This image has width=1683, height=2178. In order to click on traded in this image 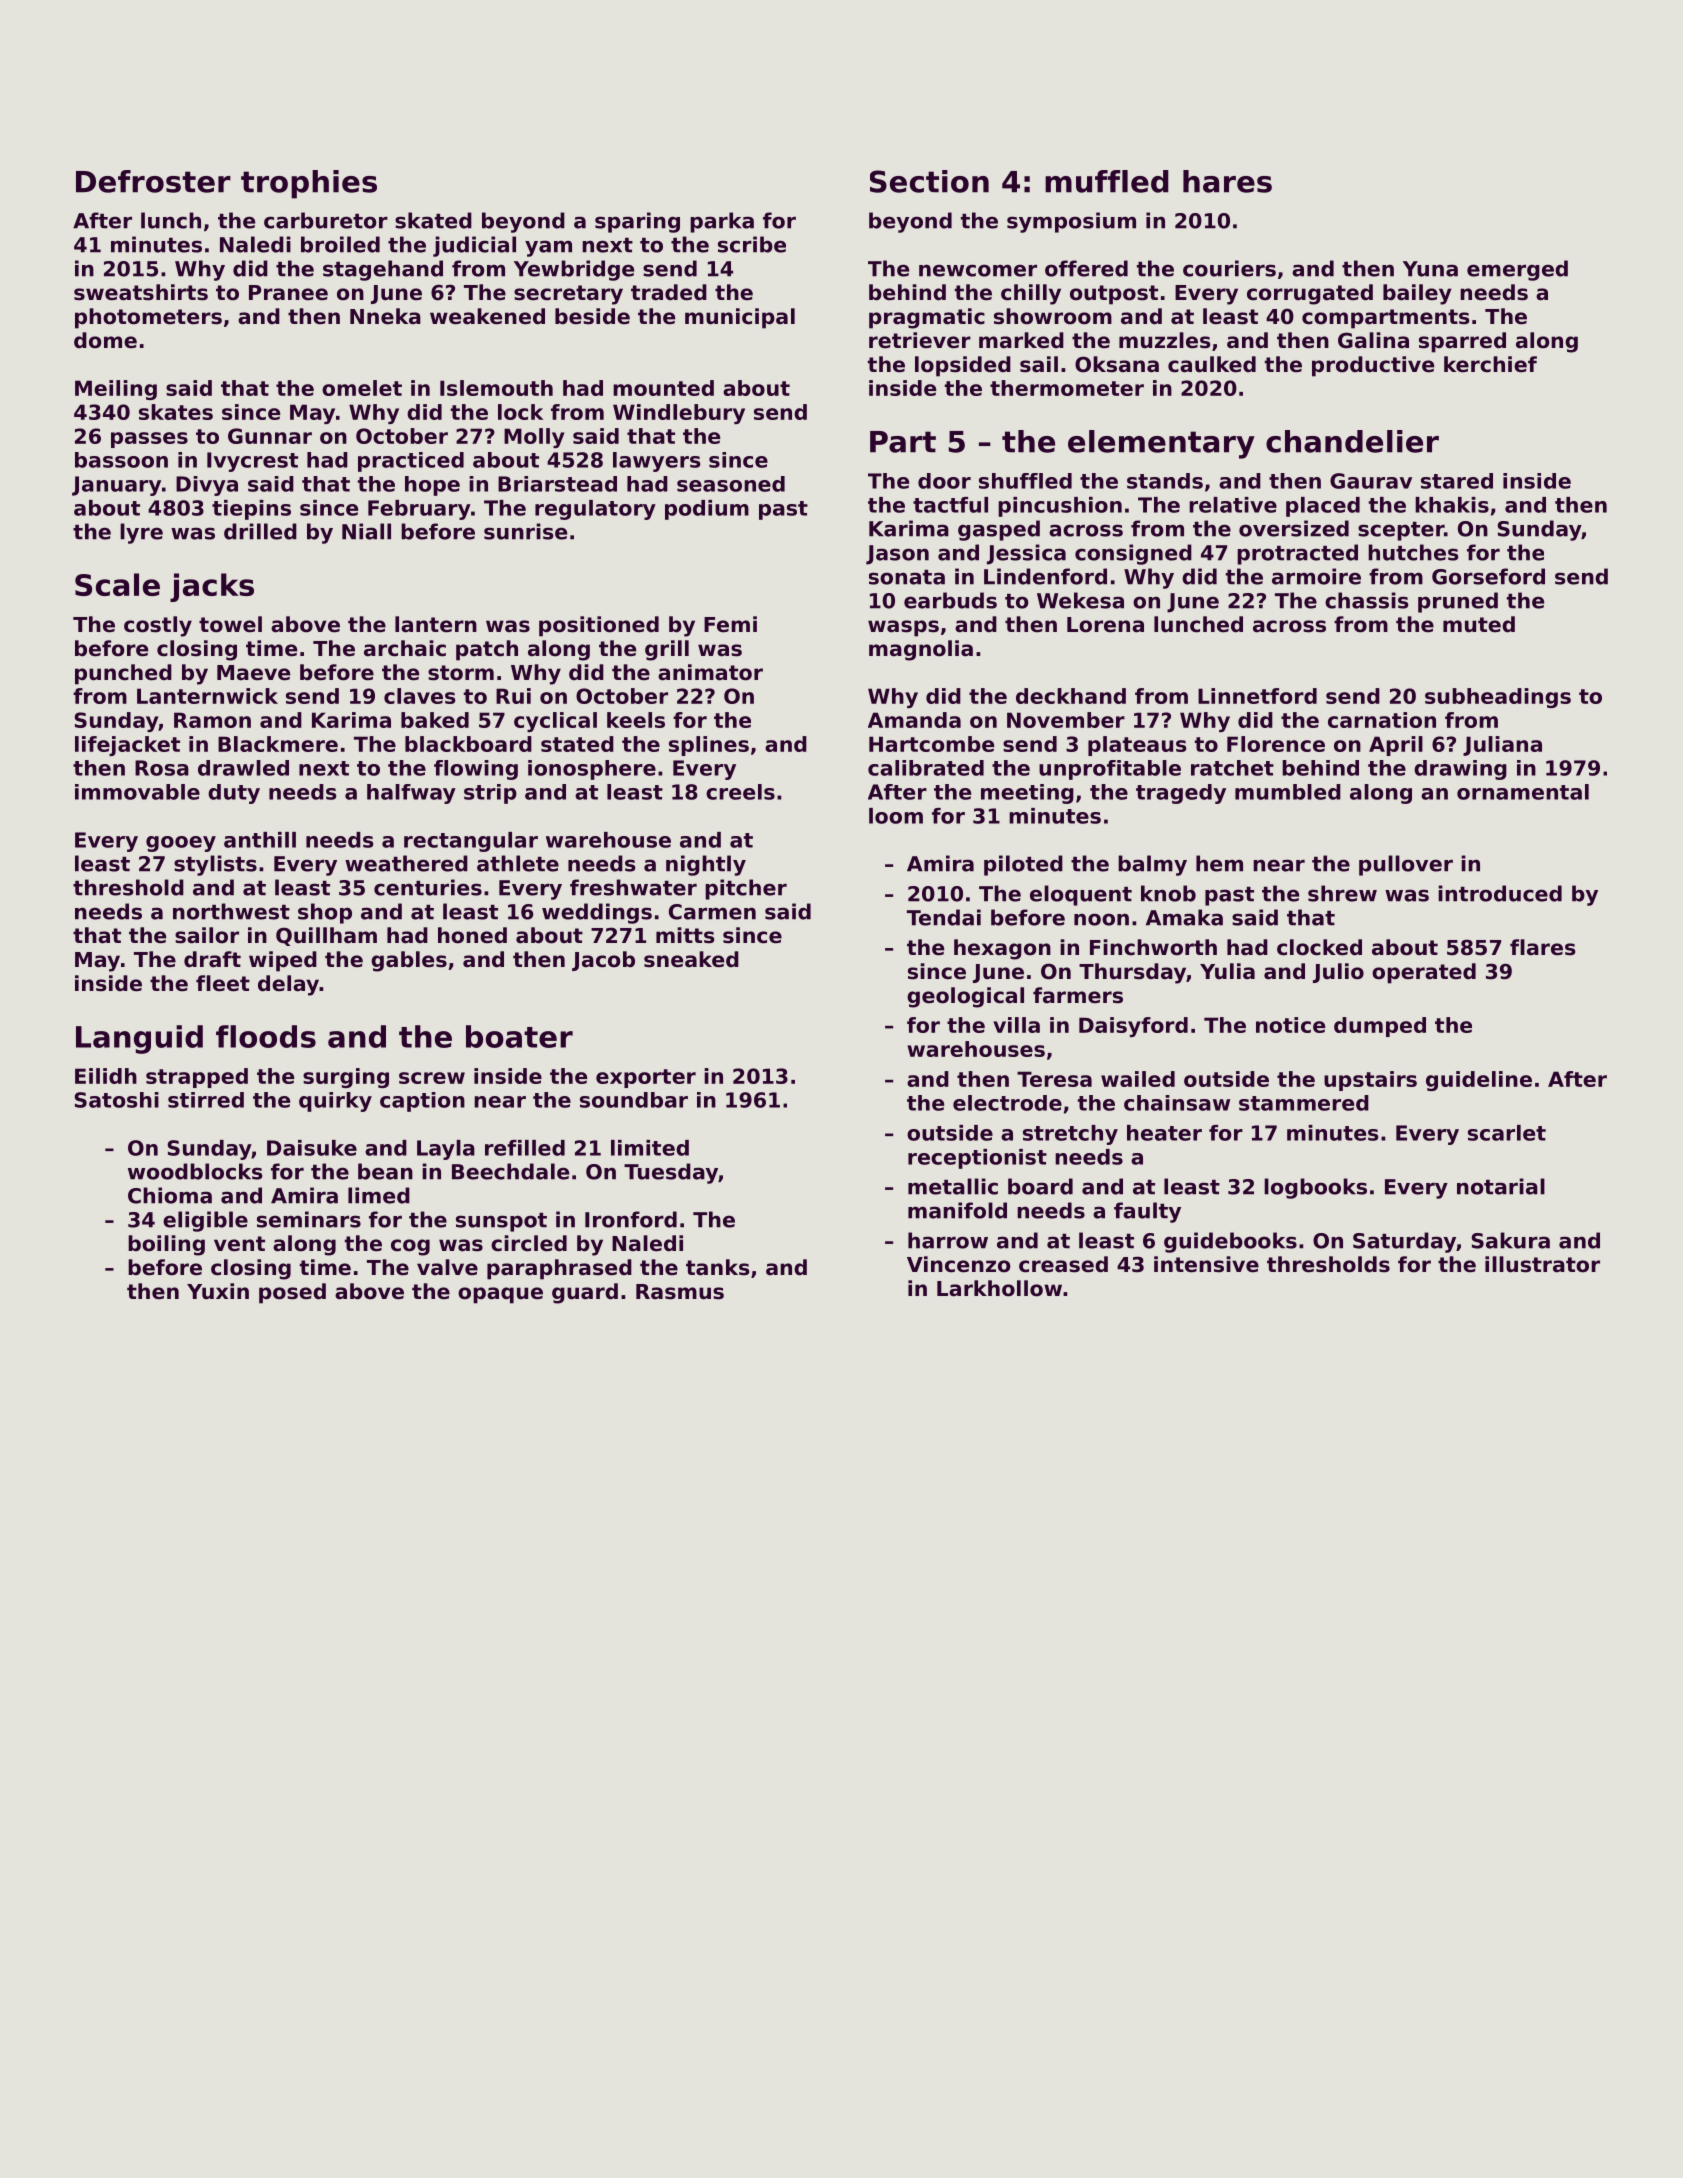, I will do `click(669, 292)`.
